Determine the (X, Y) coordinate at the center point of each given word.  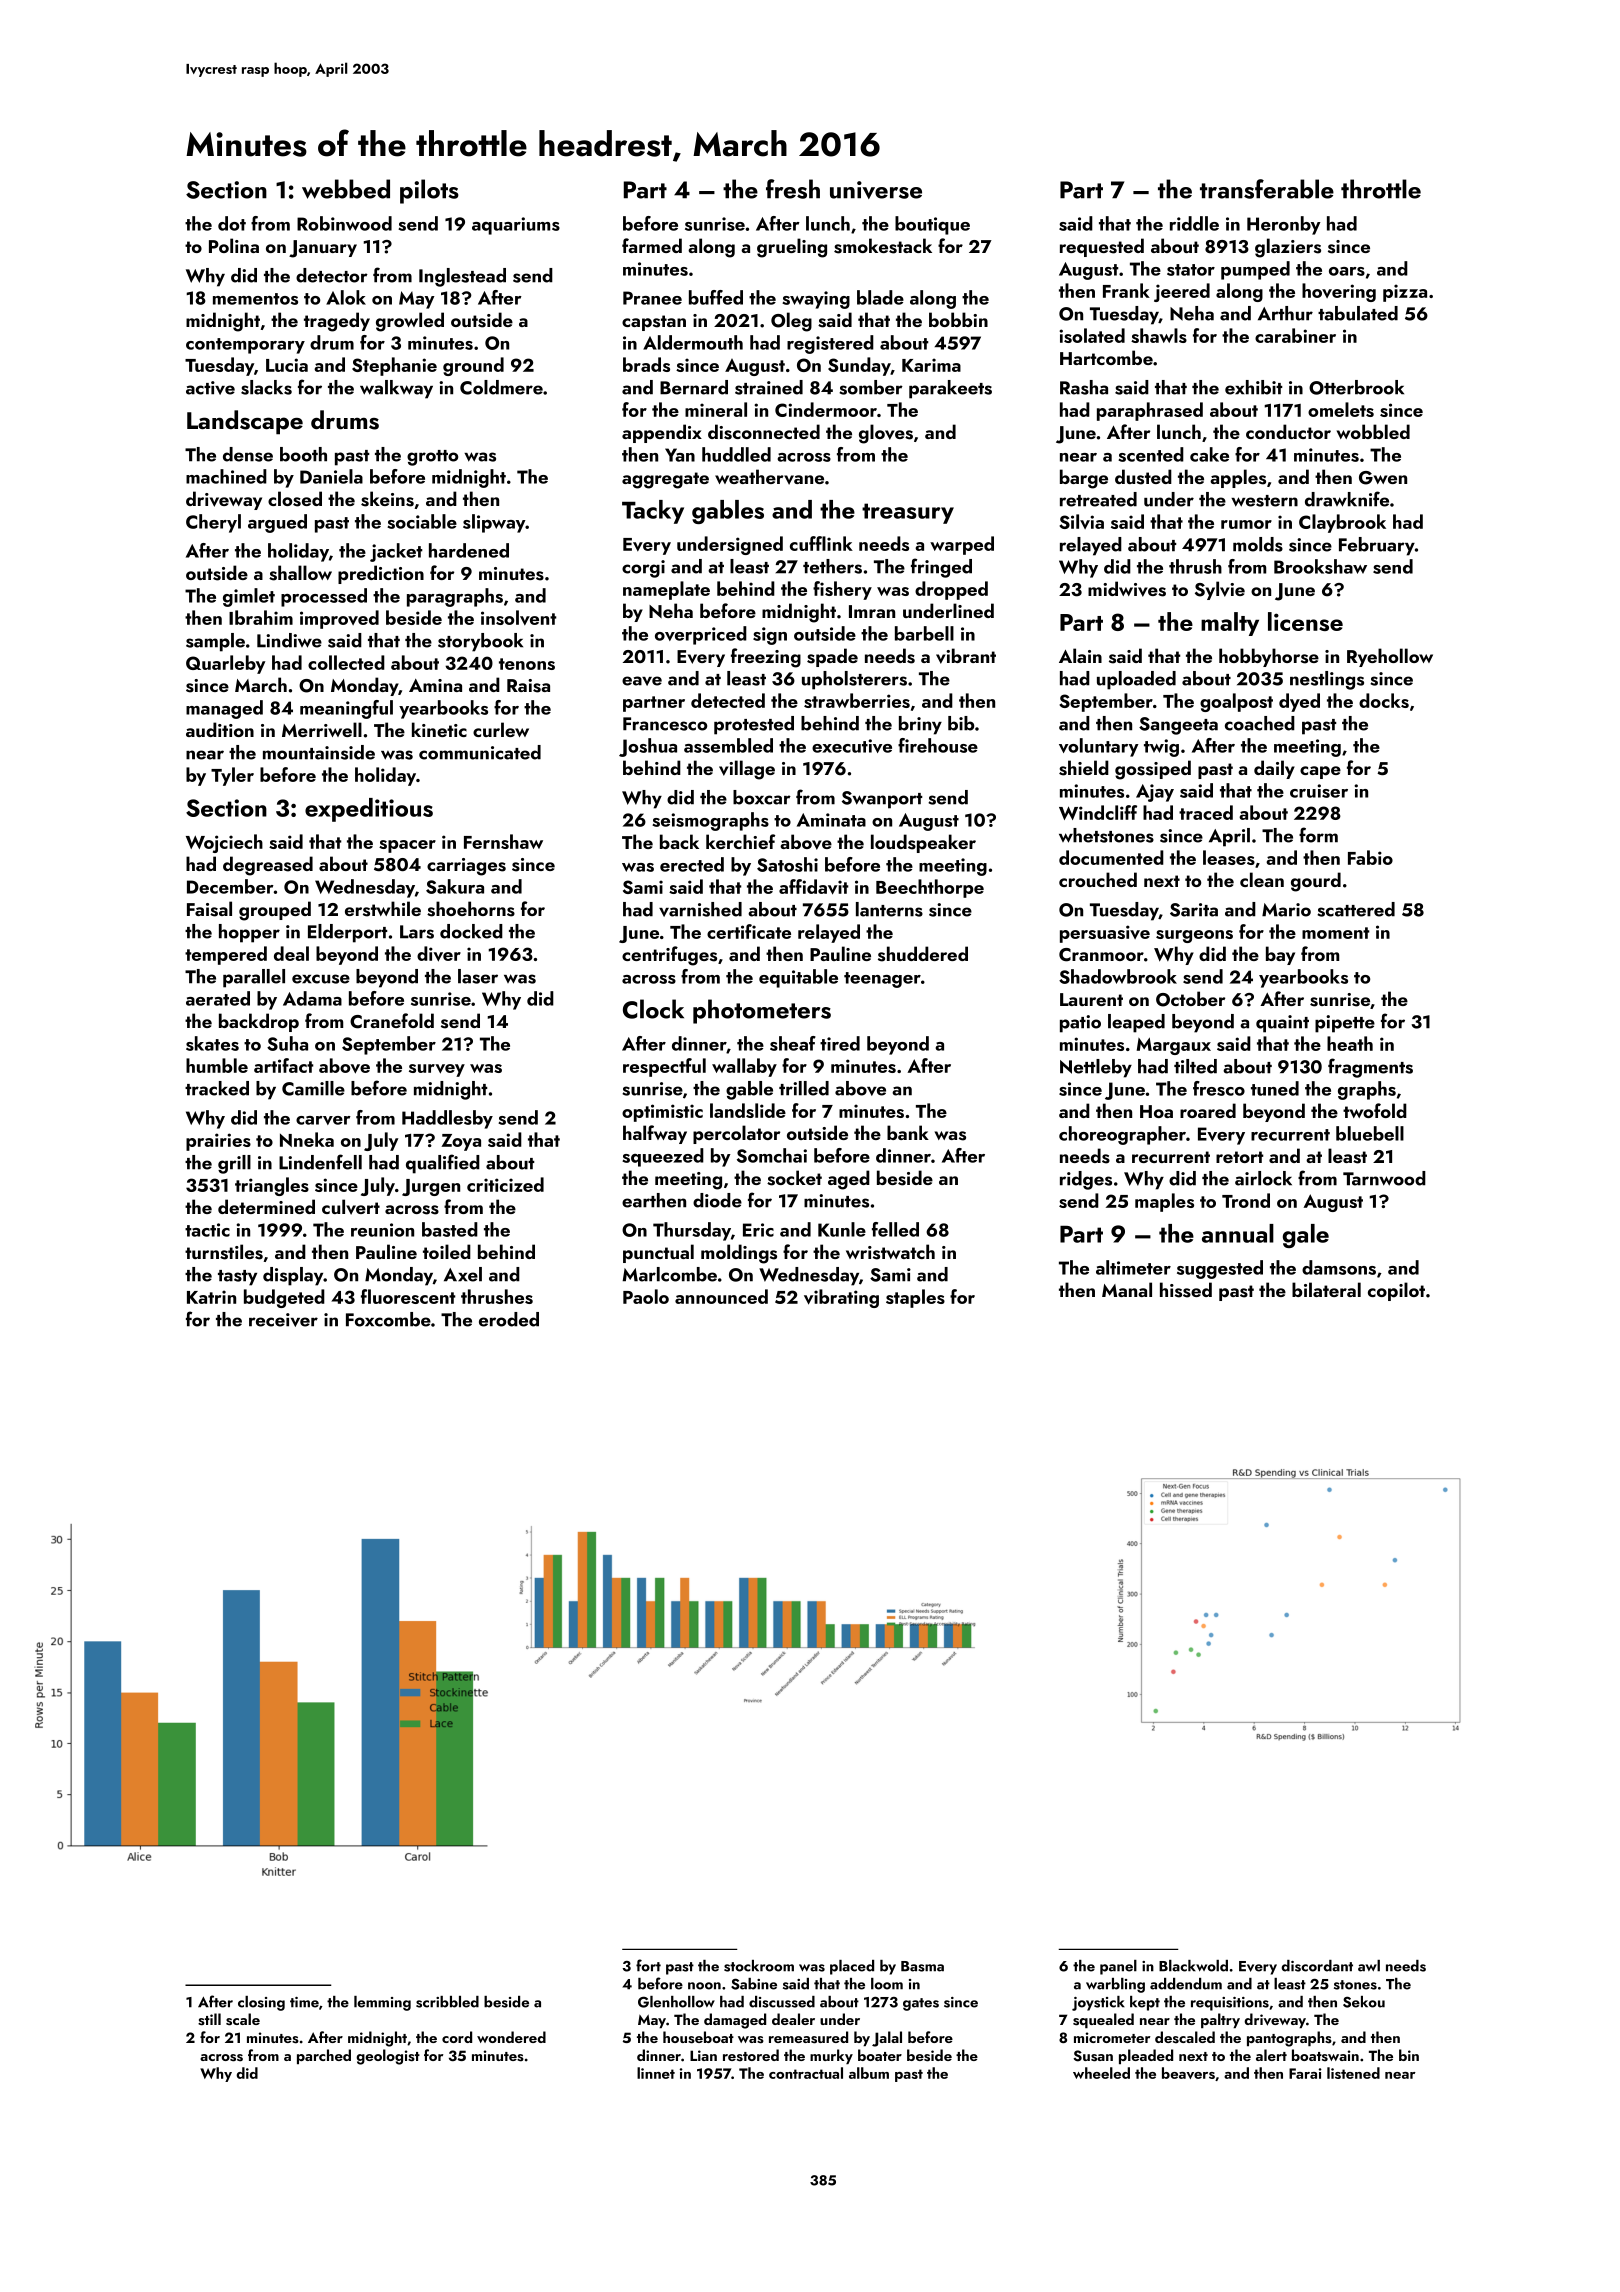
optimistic (662, 1113)
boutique (932, 225)
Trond (1246, 1200)
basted (450, 1229)
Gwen (1383, 478)
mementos (255, 299)
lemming (382, 2003)
